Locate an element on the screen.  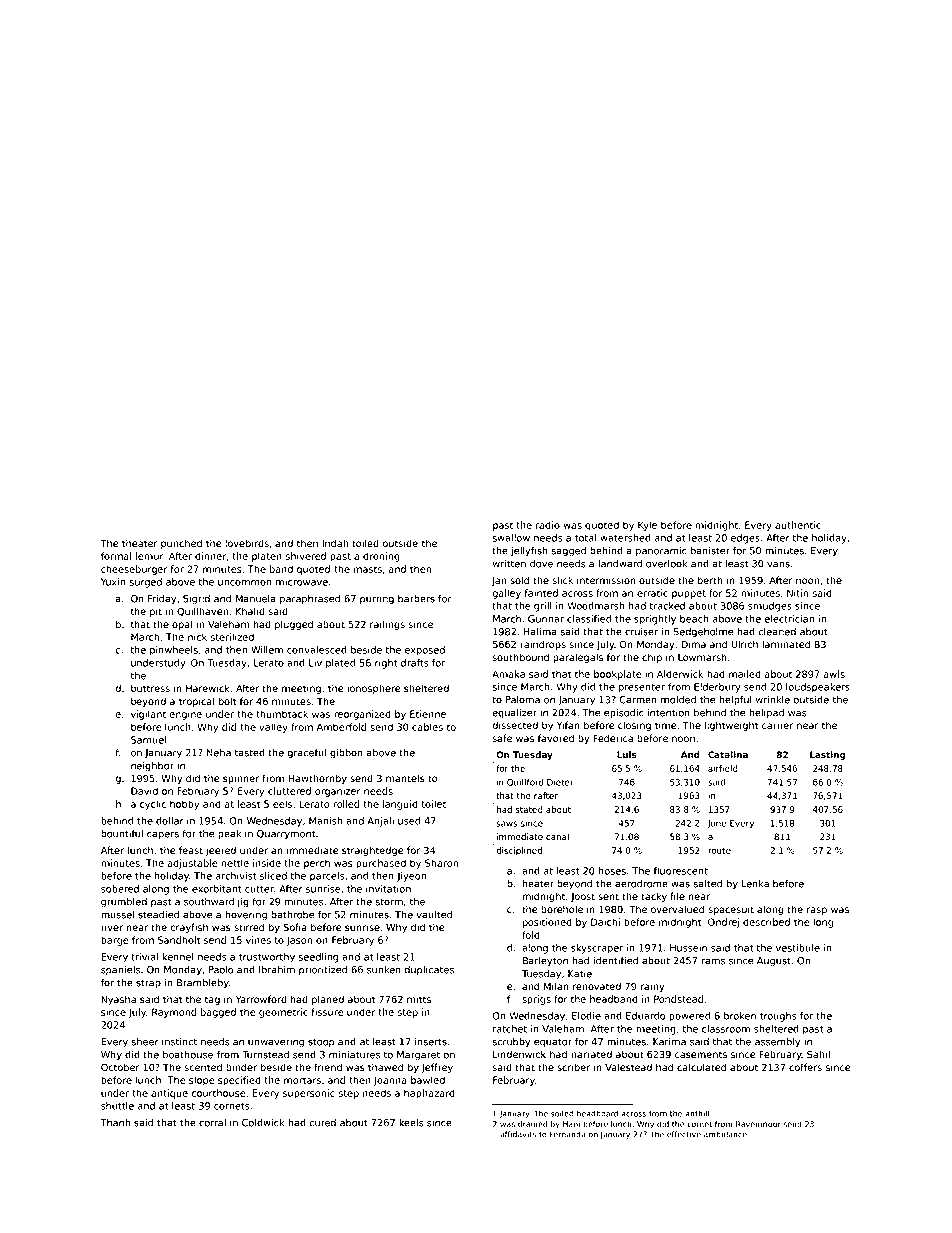
Kyle is located at coordinates (647, 526).
